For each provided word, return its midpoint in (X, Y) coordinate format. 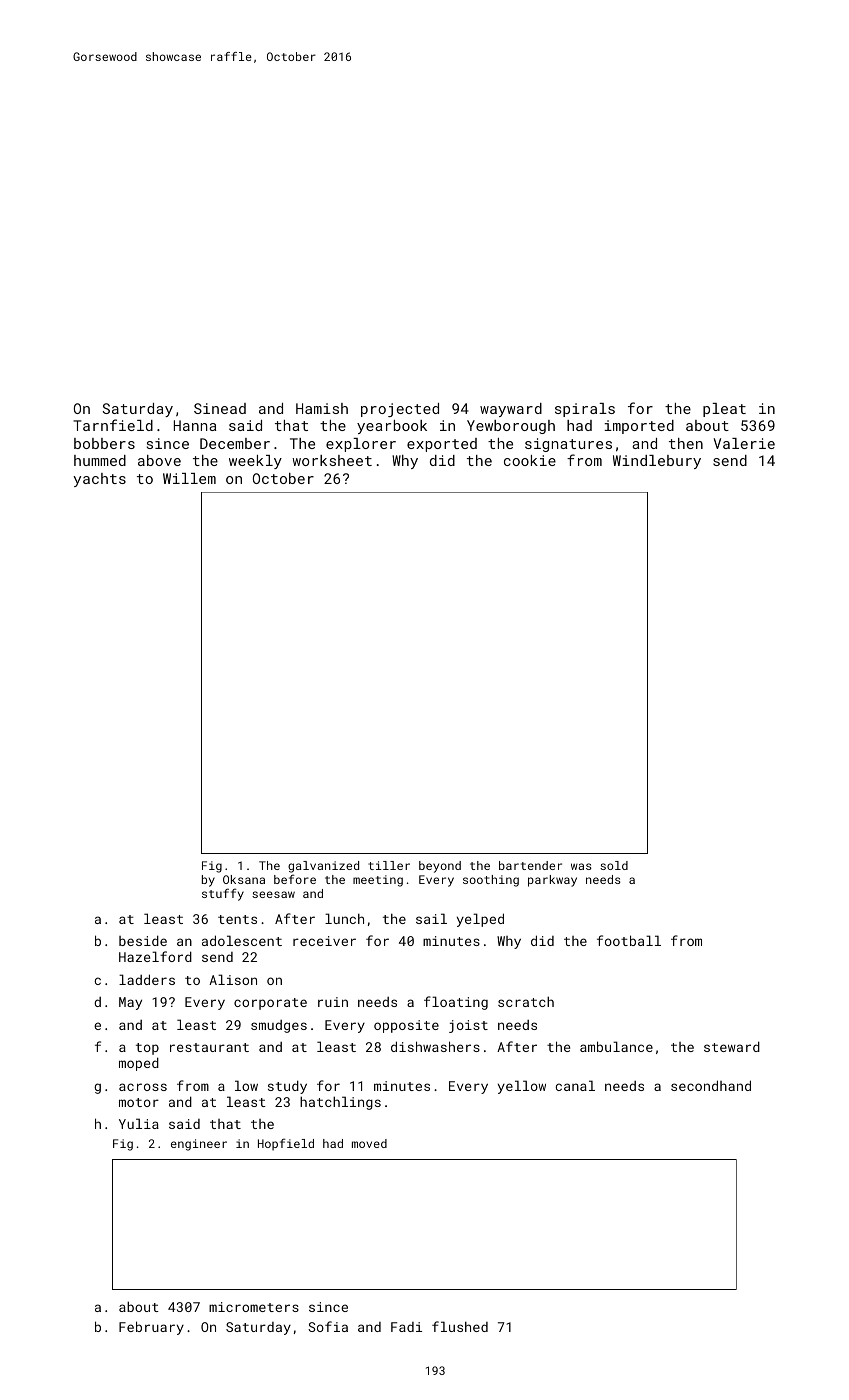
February (151, 1328)
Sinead (220, 408)
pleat (724, 410)
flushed (460, 1326)
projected (400, 410)
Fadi (406, 1327)
